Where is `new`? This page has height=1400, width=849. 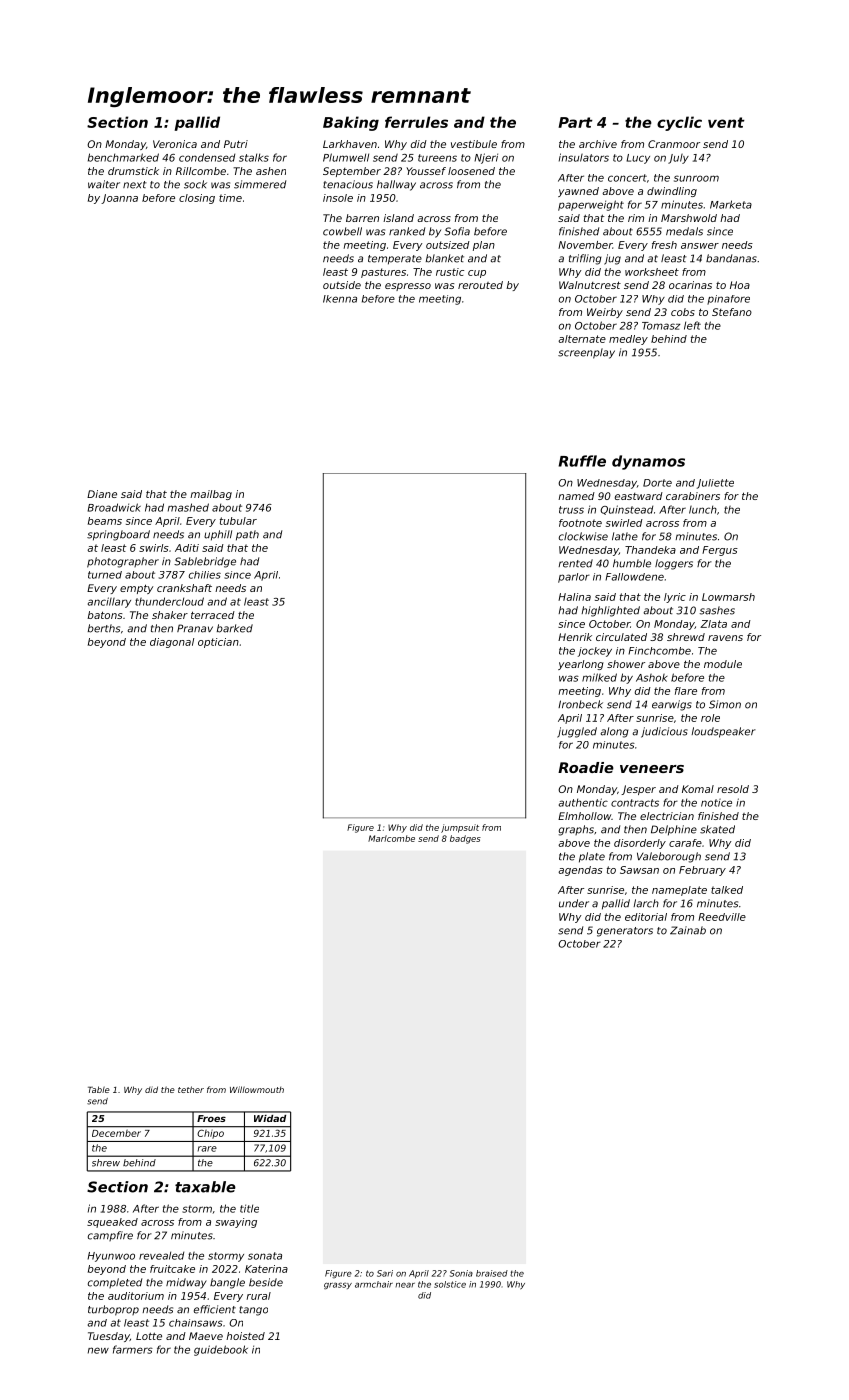 new is located at coordinates (98, 1350).
